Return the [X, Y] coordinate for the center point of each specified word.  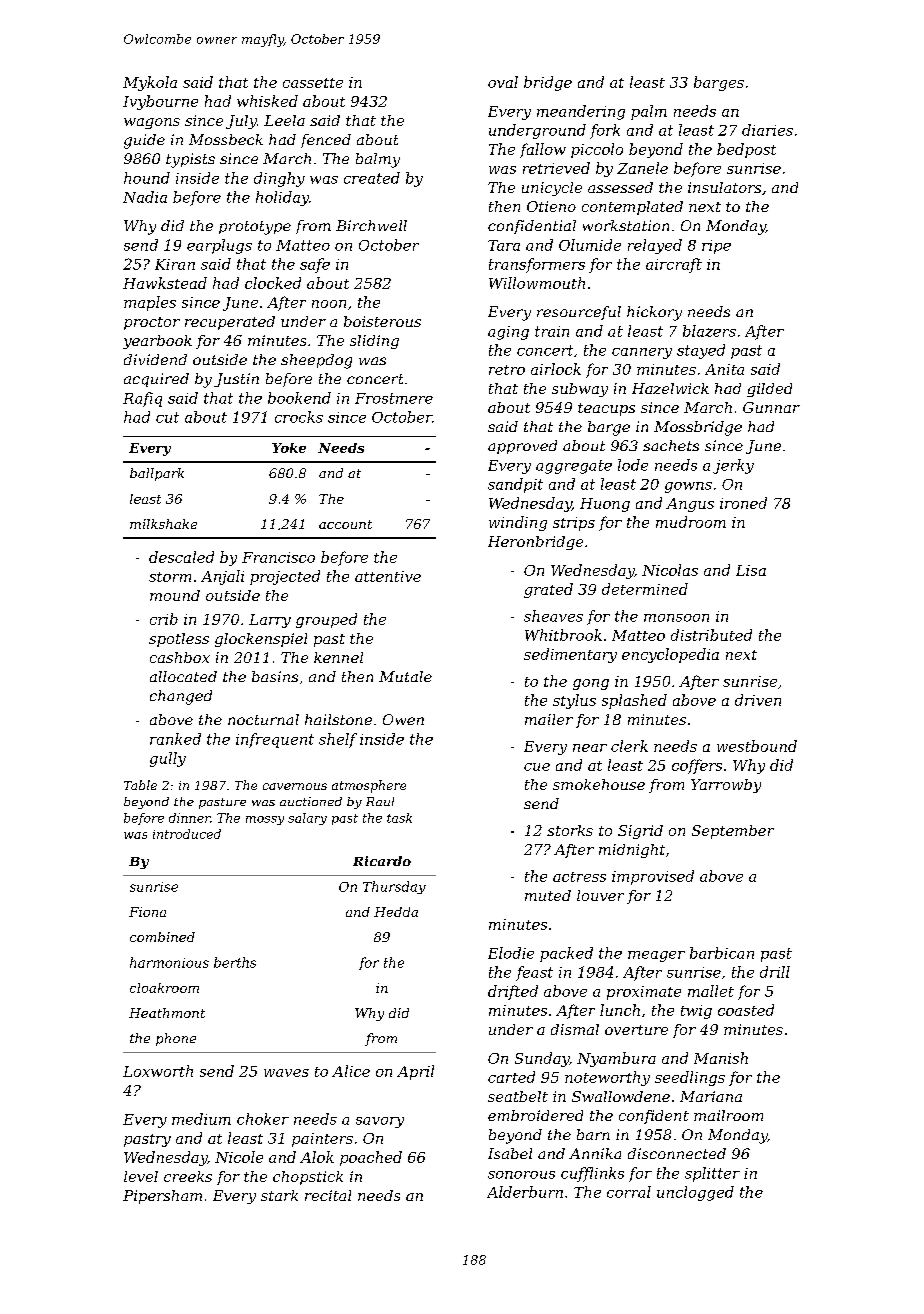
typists [190, 160]
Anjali [222, 577]
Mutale [405, 676]
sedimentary [570, 655]
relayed [655, 246]
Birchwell [371, 225]
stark [279, 1195]
